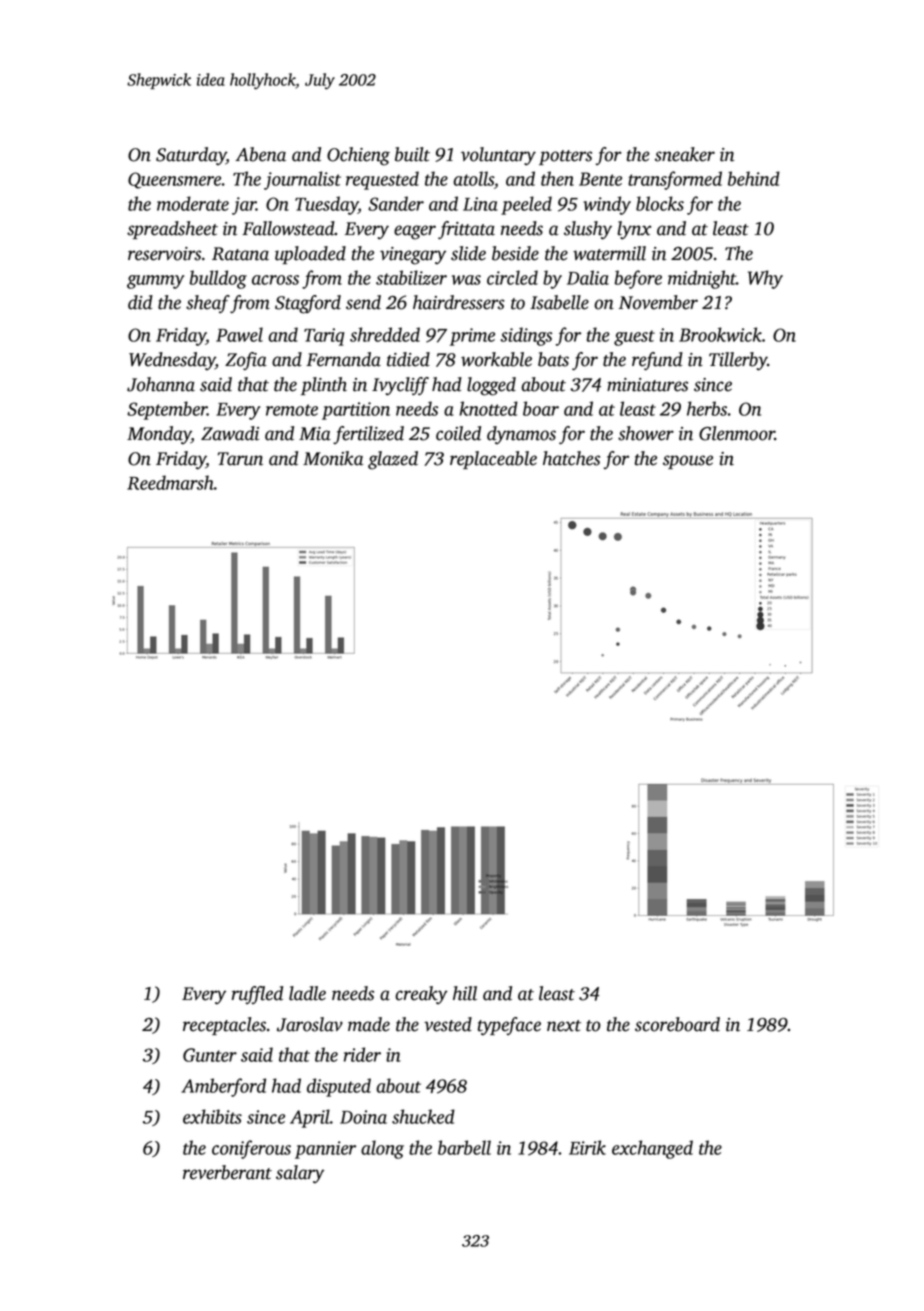  Describe the element at coordinates (652, 1149) in the screenshot. I see `exchanged` at that location.
